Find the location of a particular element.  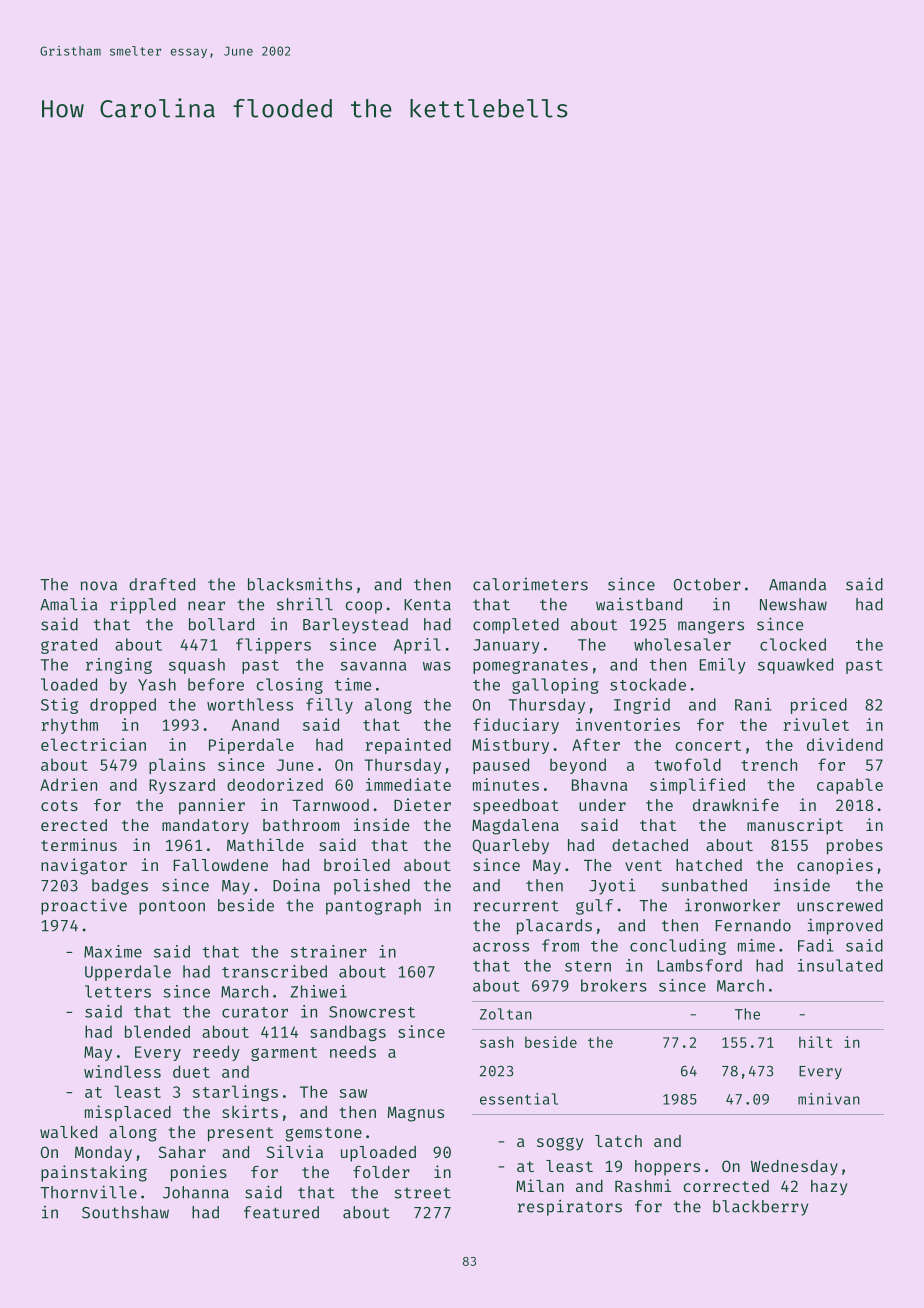

rippled is located at coordinates (143, 605).
